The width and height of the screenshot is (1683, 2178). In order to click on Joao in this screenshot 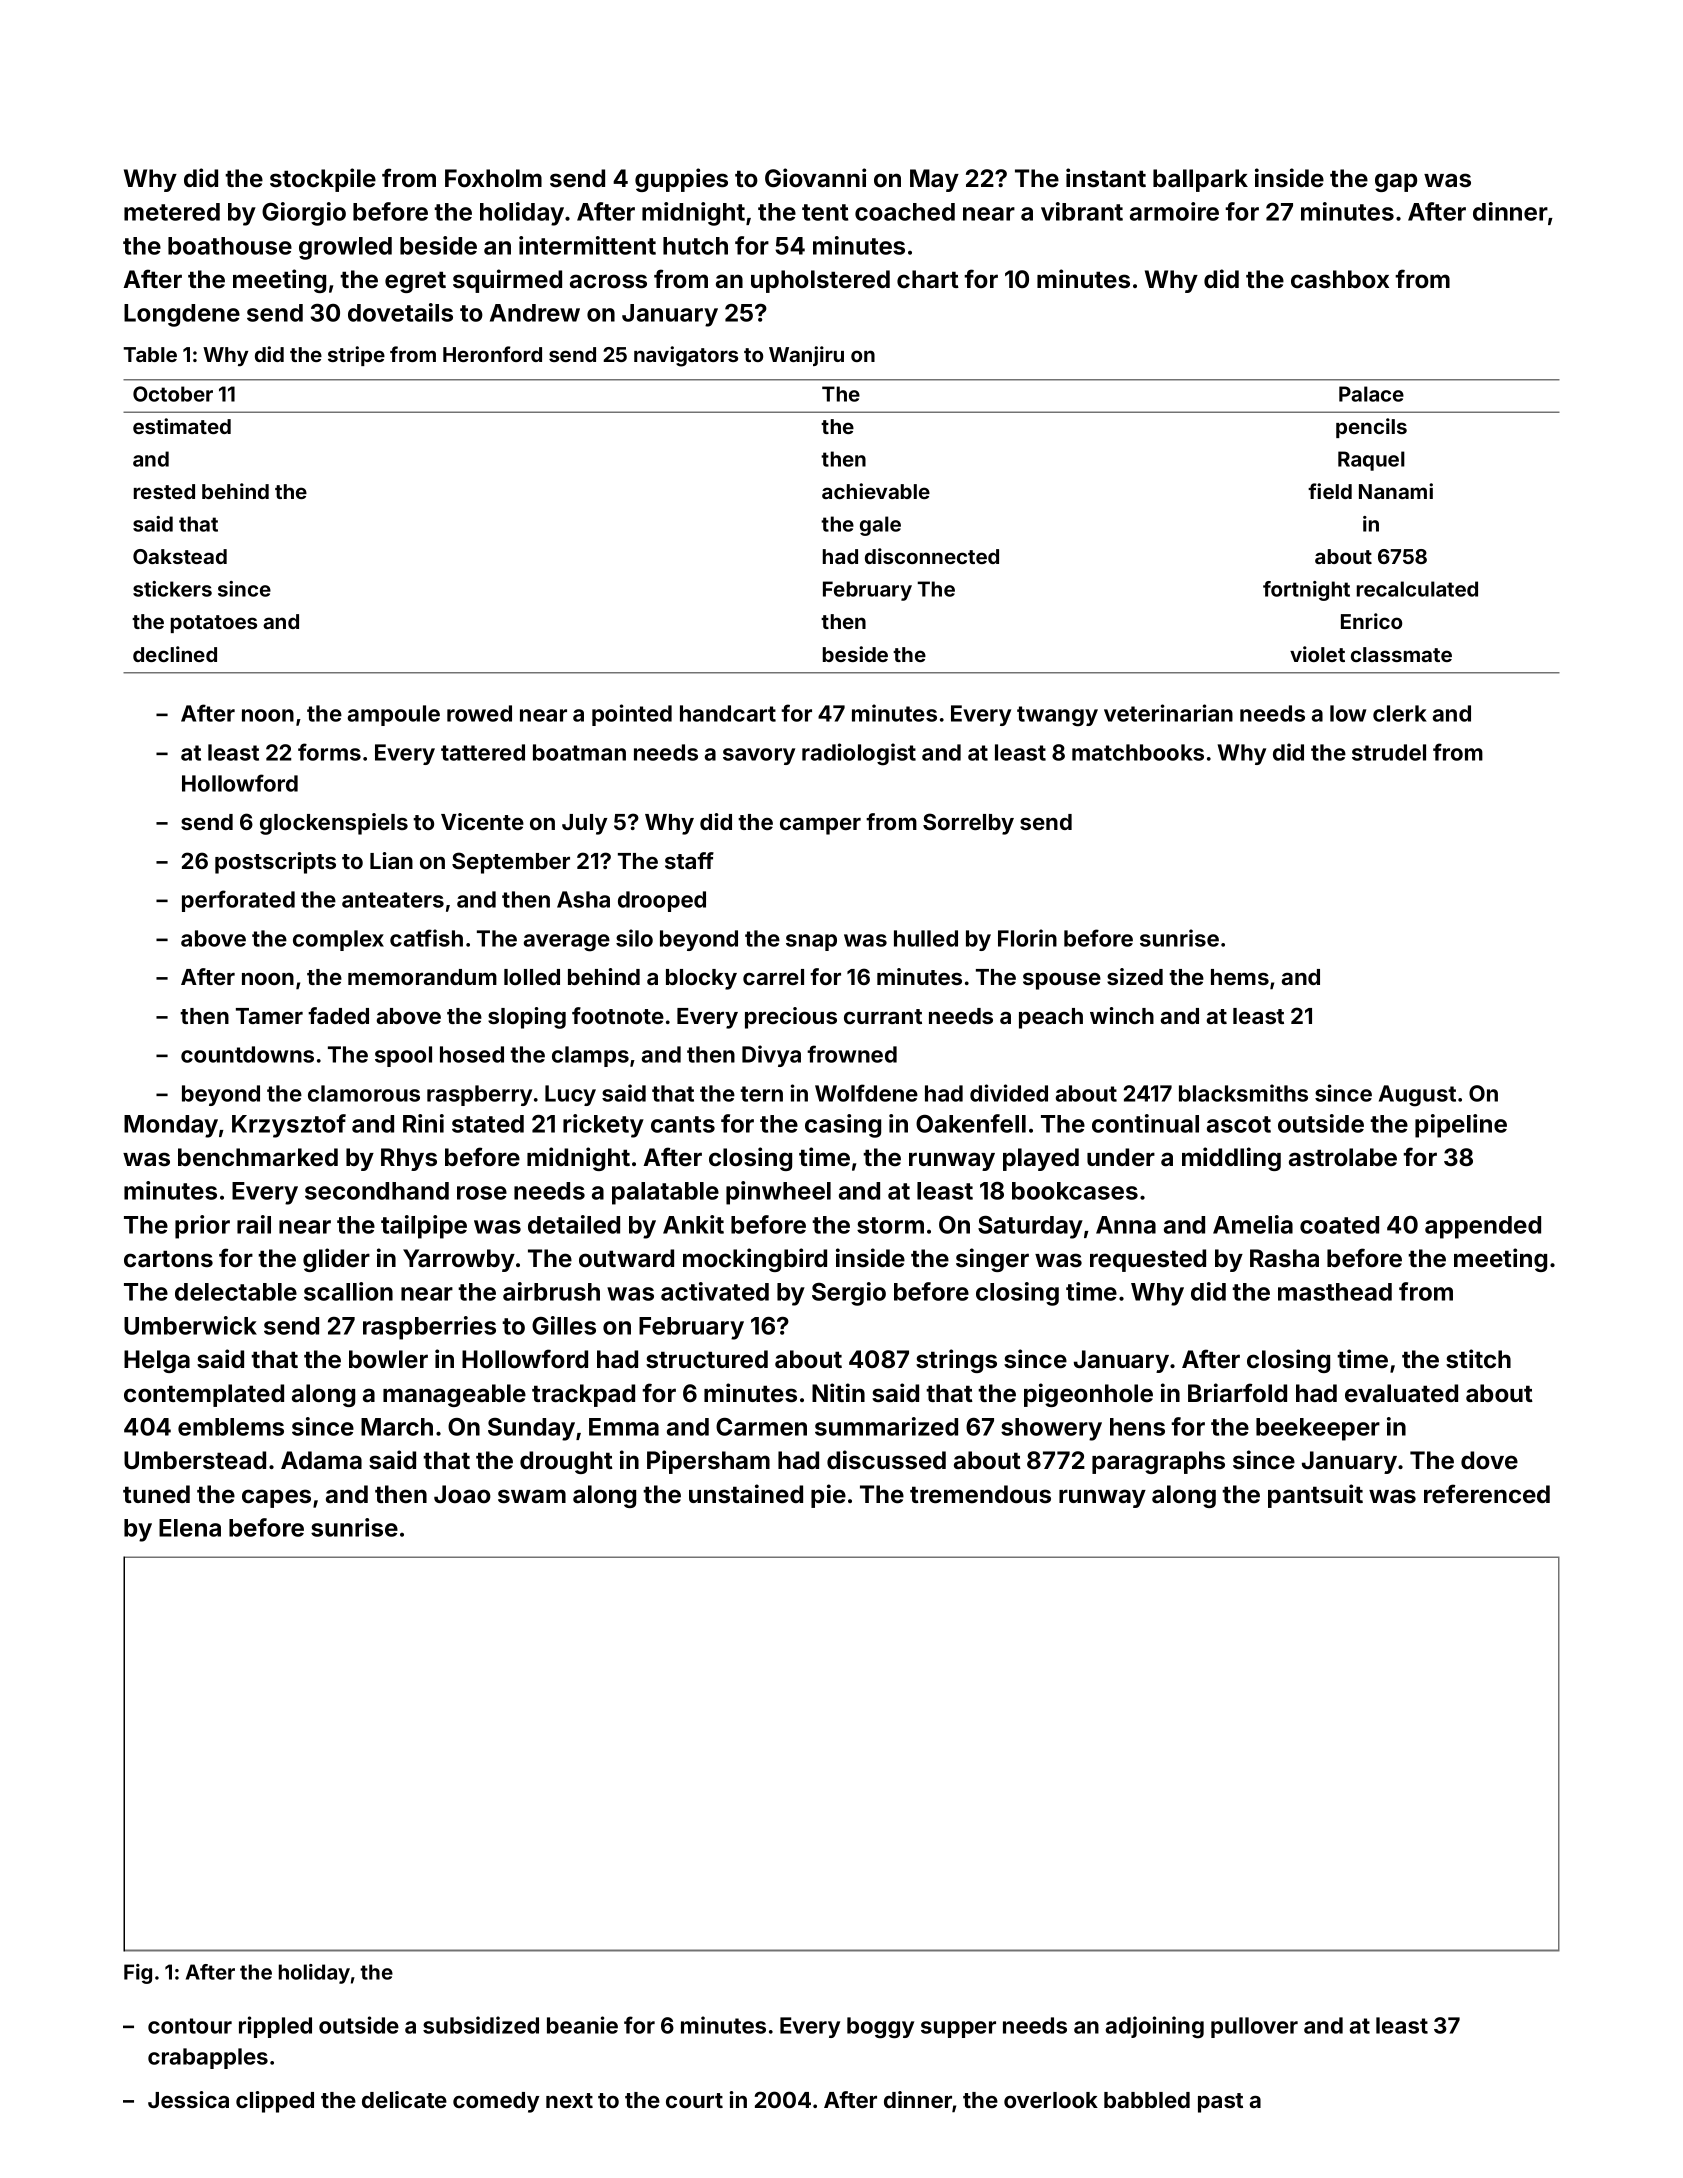, I will do `click(462, 1494)`.
